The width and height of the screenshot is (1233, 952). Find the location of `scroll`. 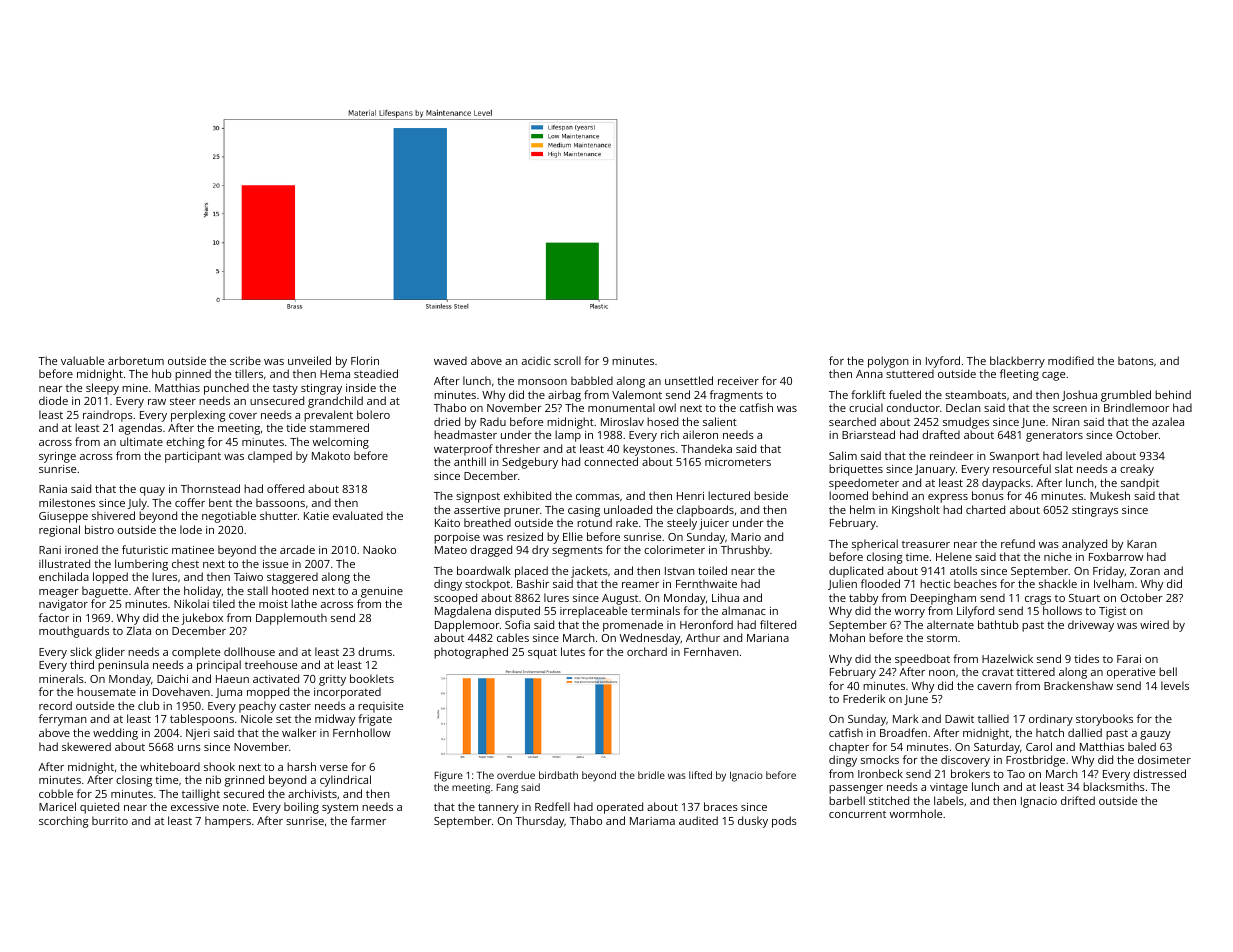

scroll is located at coordinates (567, 360).
